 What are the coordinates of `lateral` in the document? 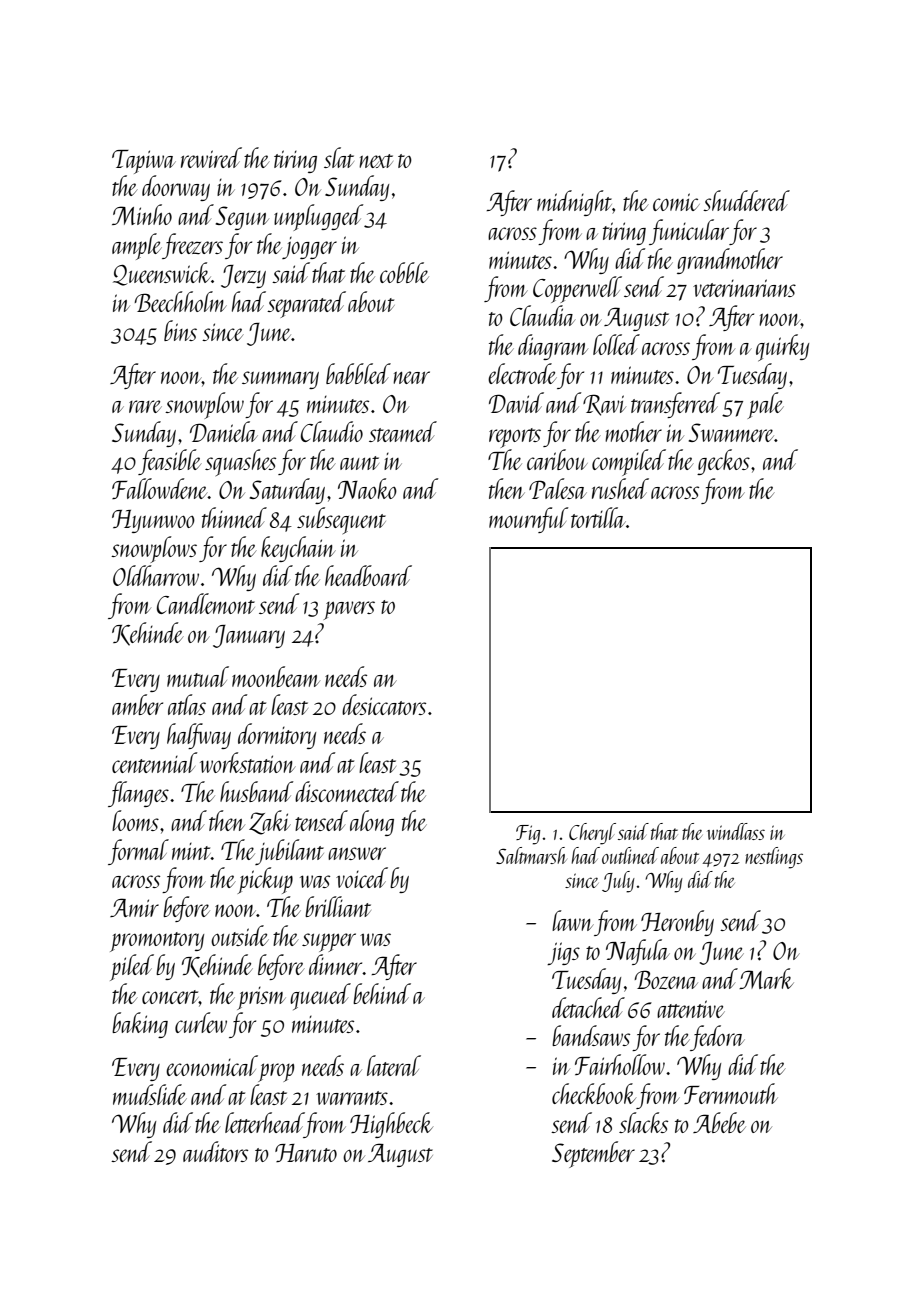 It's located at (394, 1065).
